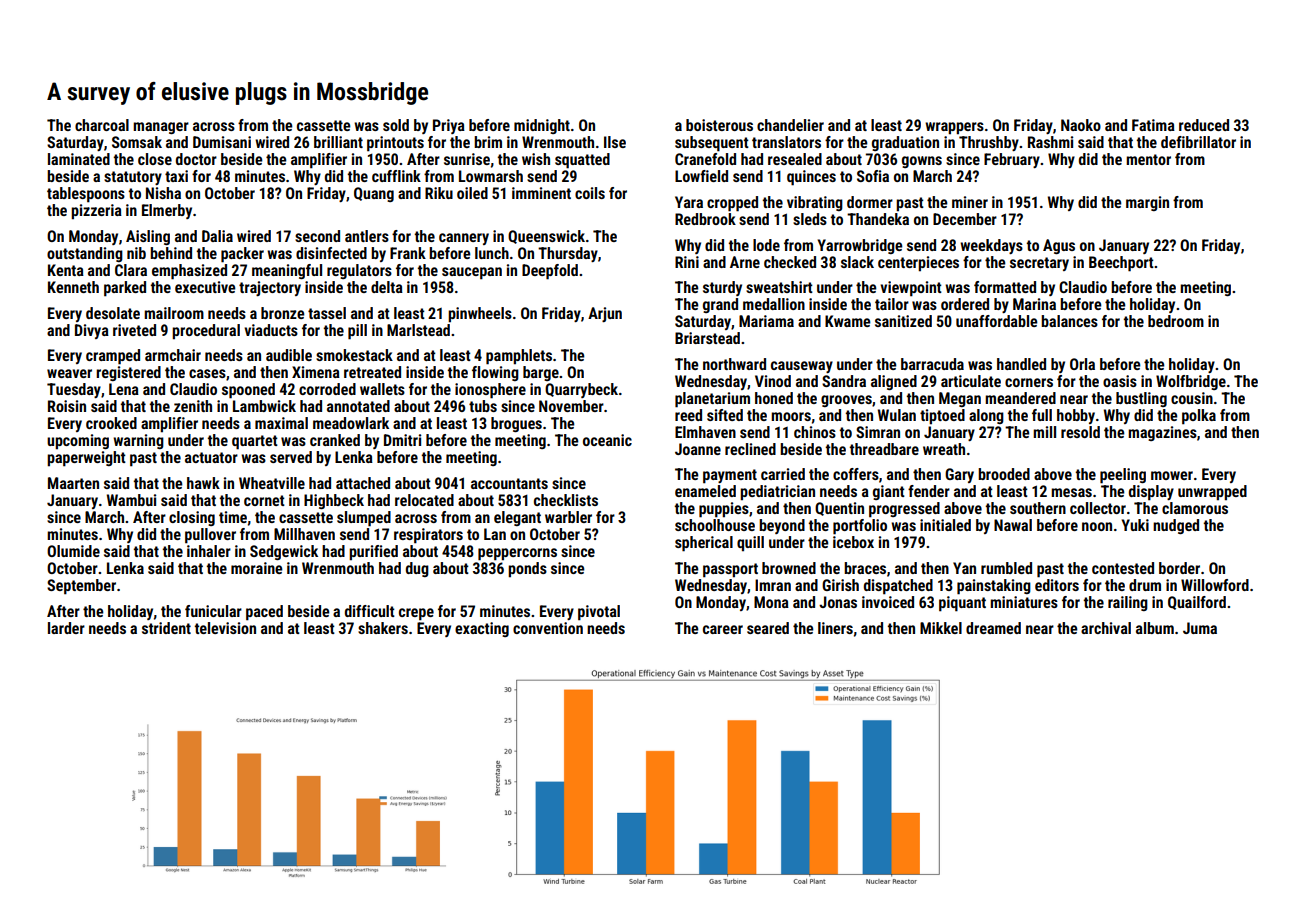 The image size is (1308, 924). What do you see at coordinates (490, 391) in the screenshot?
I see `ionosphere` at bounding box center [490, 391].
